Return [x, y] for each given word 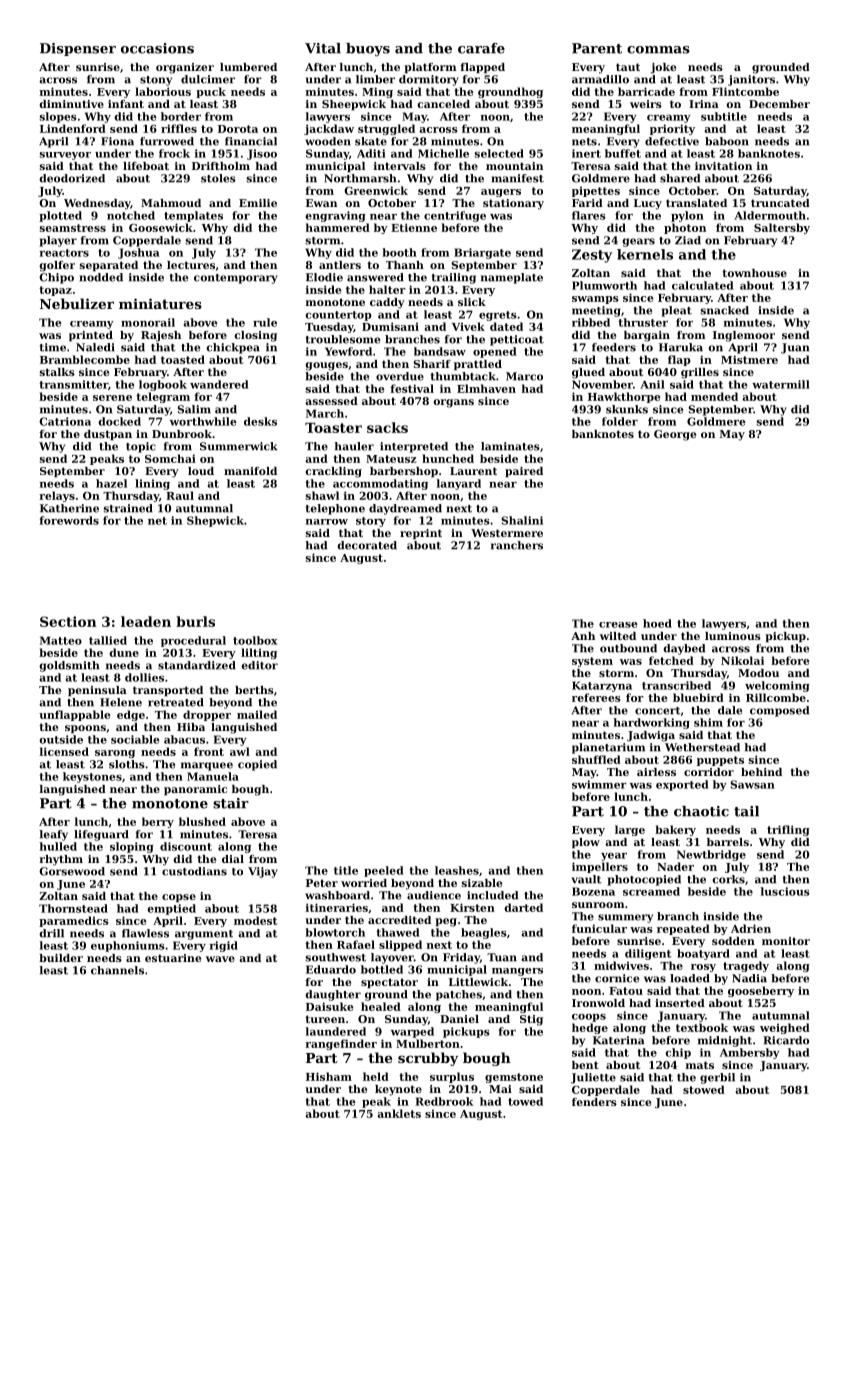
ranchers [517, 545]
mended [714, 396]
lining [152, 484]
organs [453, 403]
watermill [781, 384]
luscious [785, 891]
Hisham [329, 1076]
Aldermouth [770, 215]
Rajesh [161, 336]
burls [195, 621]
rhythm [61, 860]
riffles [179, 128]
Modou [758, 673]
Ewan [321, 203]
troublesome [343, 339]
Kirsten [472, 907]
